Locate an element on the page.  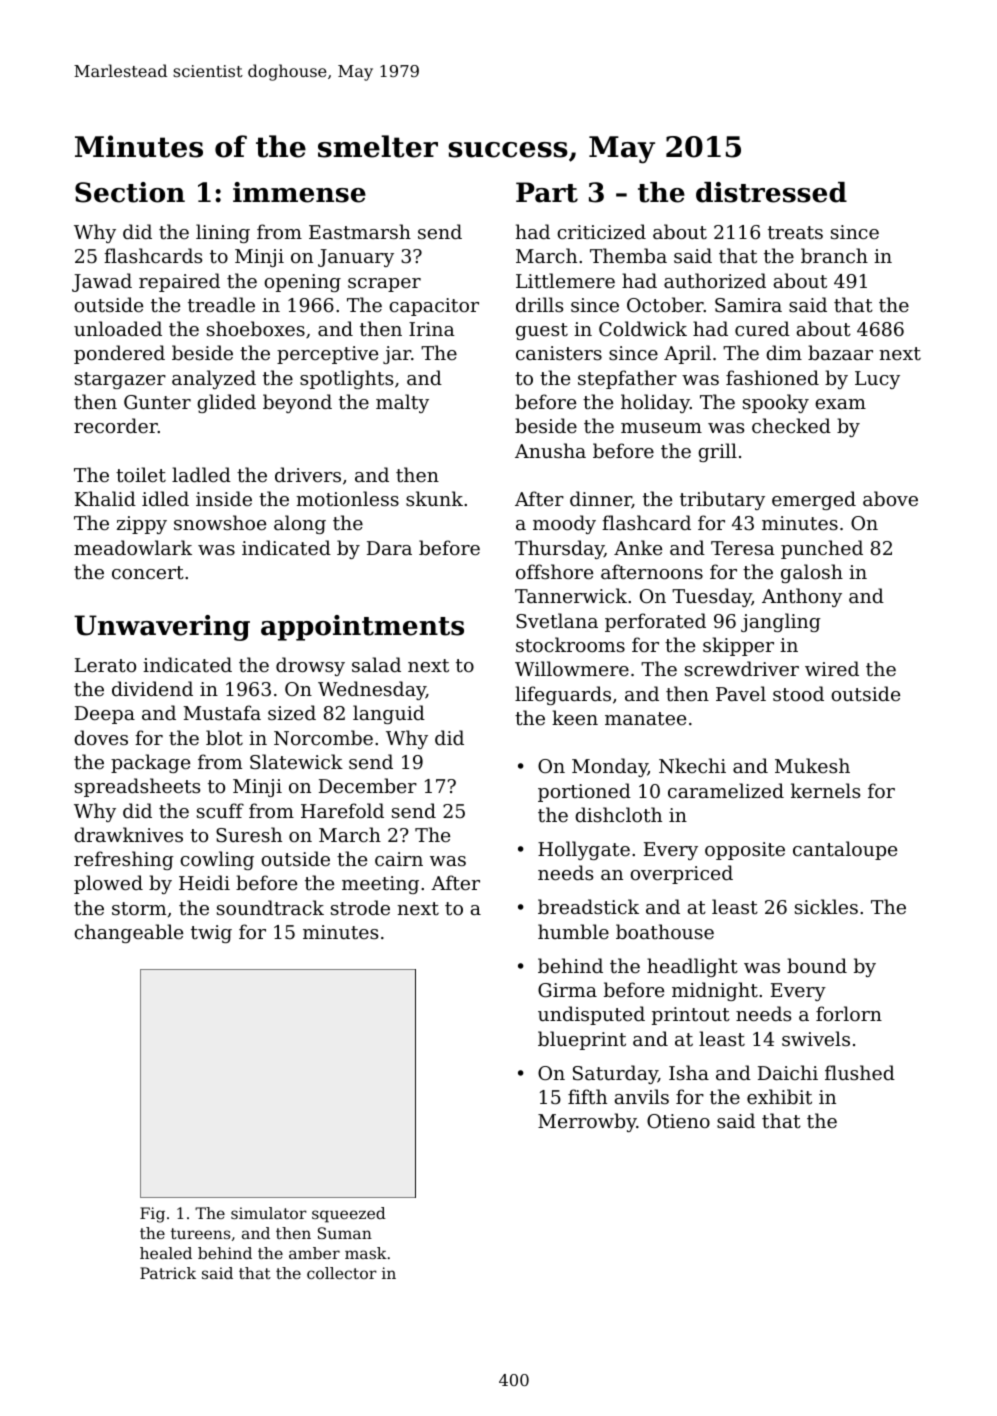
overpriced is located at coordinates (681, 874).
